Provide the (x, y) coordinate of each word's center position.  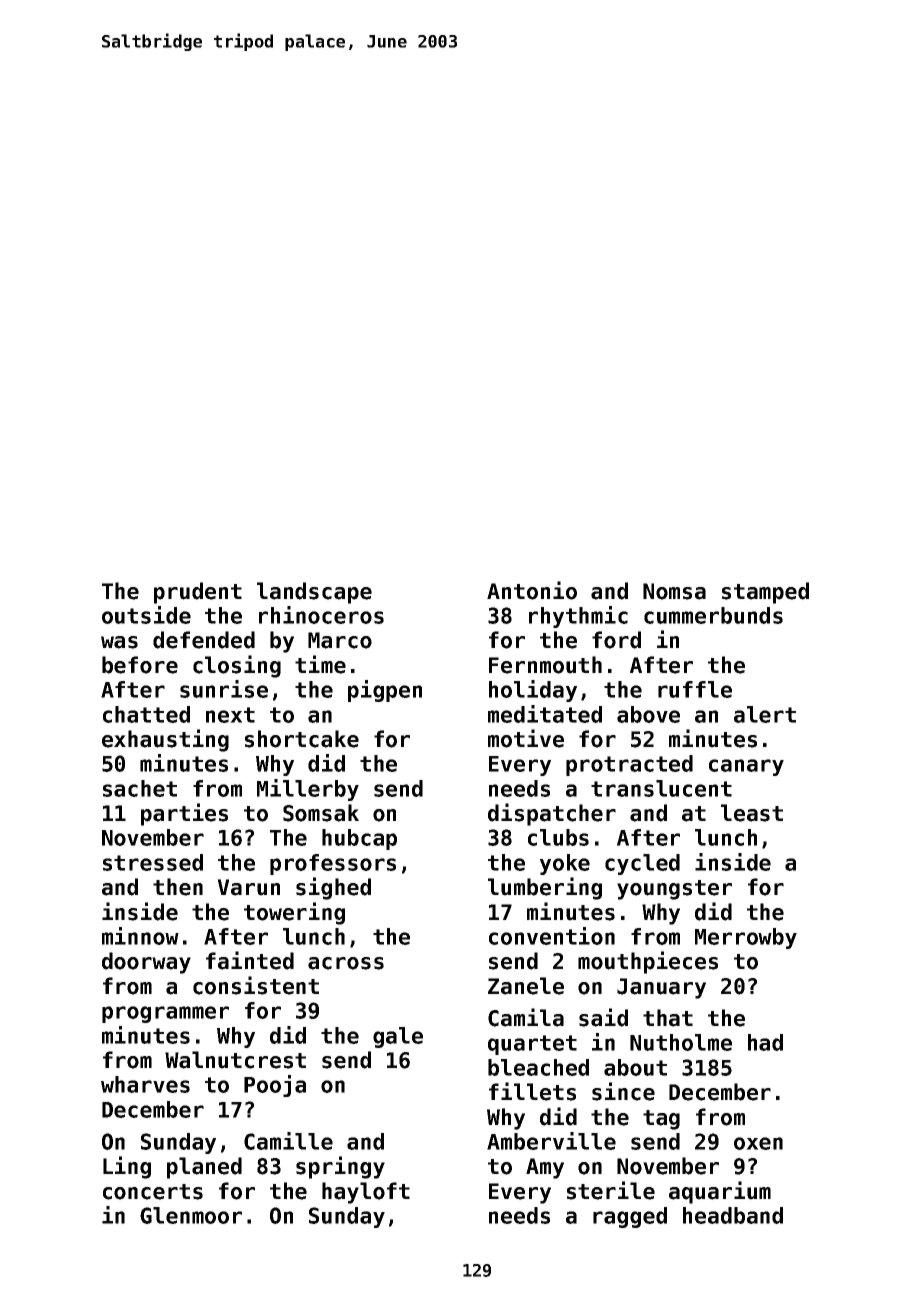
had (765, 1042)
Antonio (532, 590)
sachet (140, 788)
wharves (145, 1084)
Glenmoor (191, 1215)
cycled (642, 864)
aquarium (720, 1192)
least (752, 813)
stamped (765, 593)
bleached (538, 1067)
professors (333, 864)
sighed (333, 888)
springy (340, 1167)
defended (204, 640)
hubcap (359, 839)
